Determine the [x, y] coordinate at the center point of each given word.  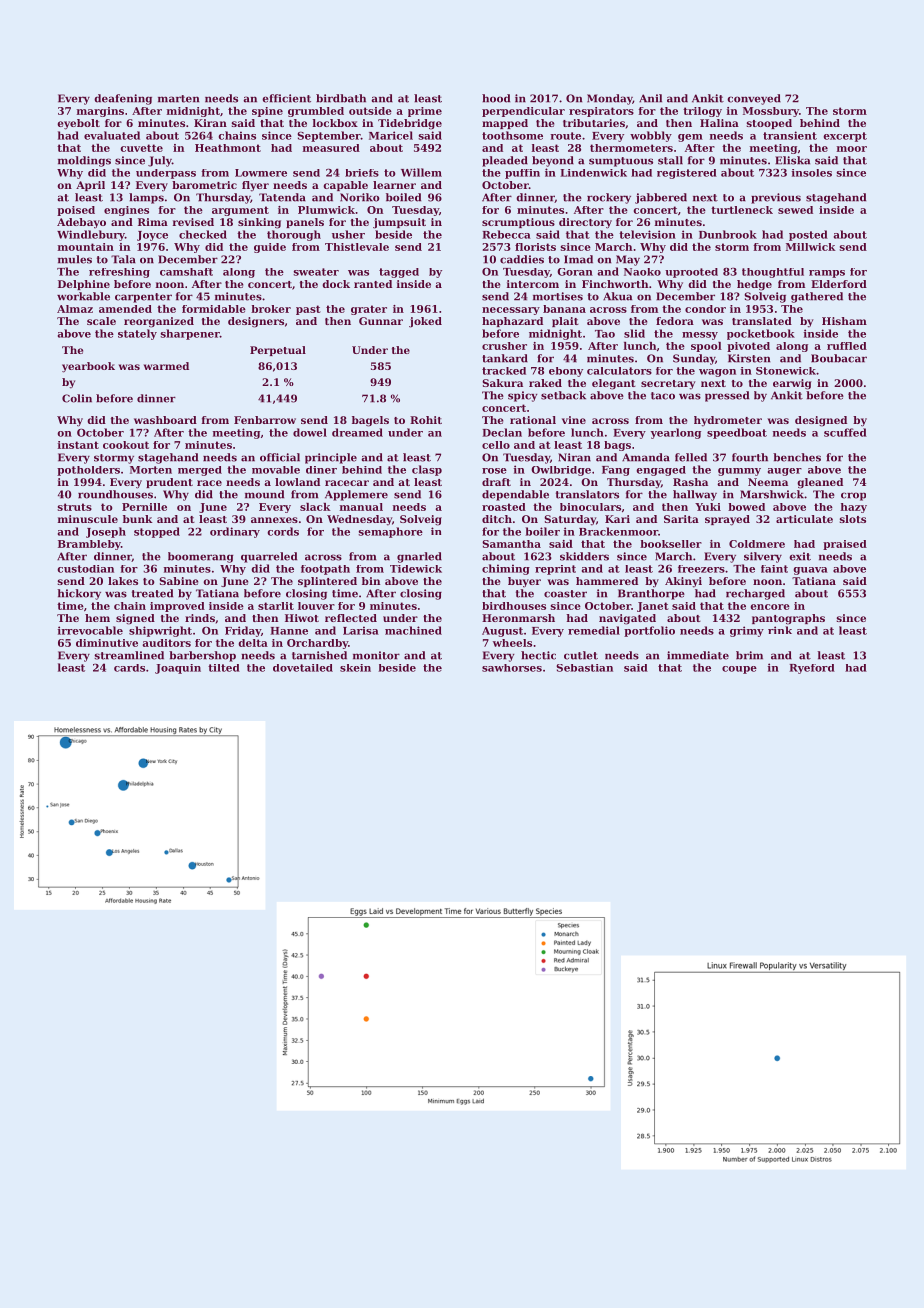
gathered [817, 297]
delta [253, 643]
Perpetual [278, 351]
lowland [297, 482]
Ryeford [812, 669]
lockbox [335, 123]
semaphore [390, 532]
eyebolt [78, 124]
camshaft [186, 272]
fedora [675, 321]
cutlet [581, 655]
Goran [575, 272]
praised [845, 545]
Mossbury [771, 112]
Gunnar [381, 321]
